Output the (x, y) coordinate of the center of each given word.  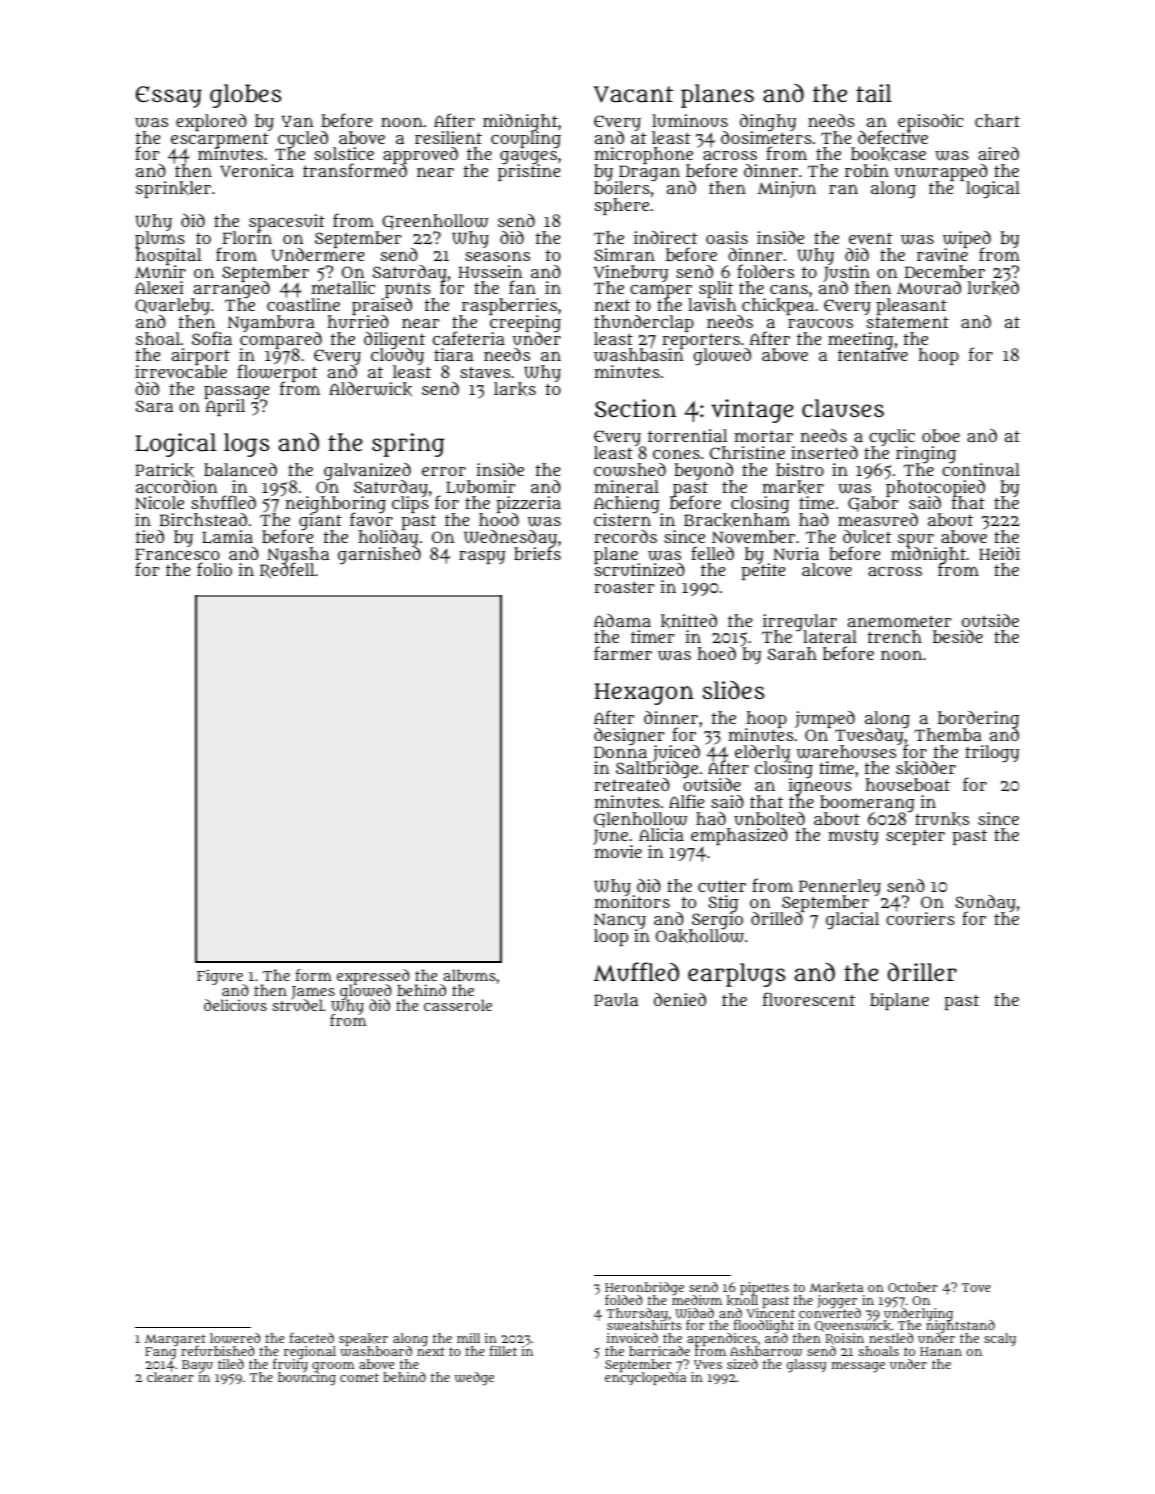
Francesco (177, 554)
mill (468, 1338)
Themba (948, 734)
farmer (623, 653)
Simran (624, 254)
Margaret (175, 1340)
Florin (247, 238)
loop (611, 937)
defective (893, 137)
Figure (220, 977)
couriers (920, 919)
